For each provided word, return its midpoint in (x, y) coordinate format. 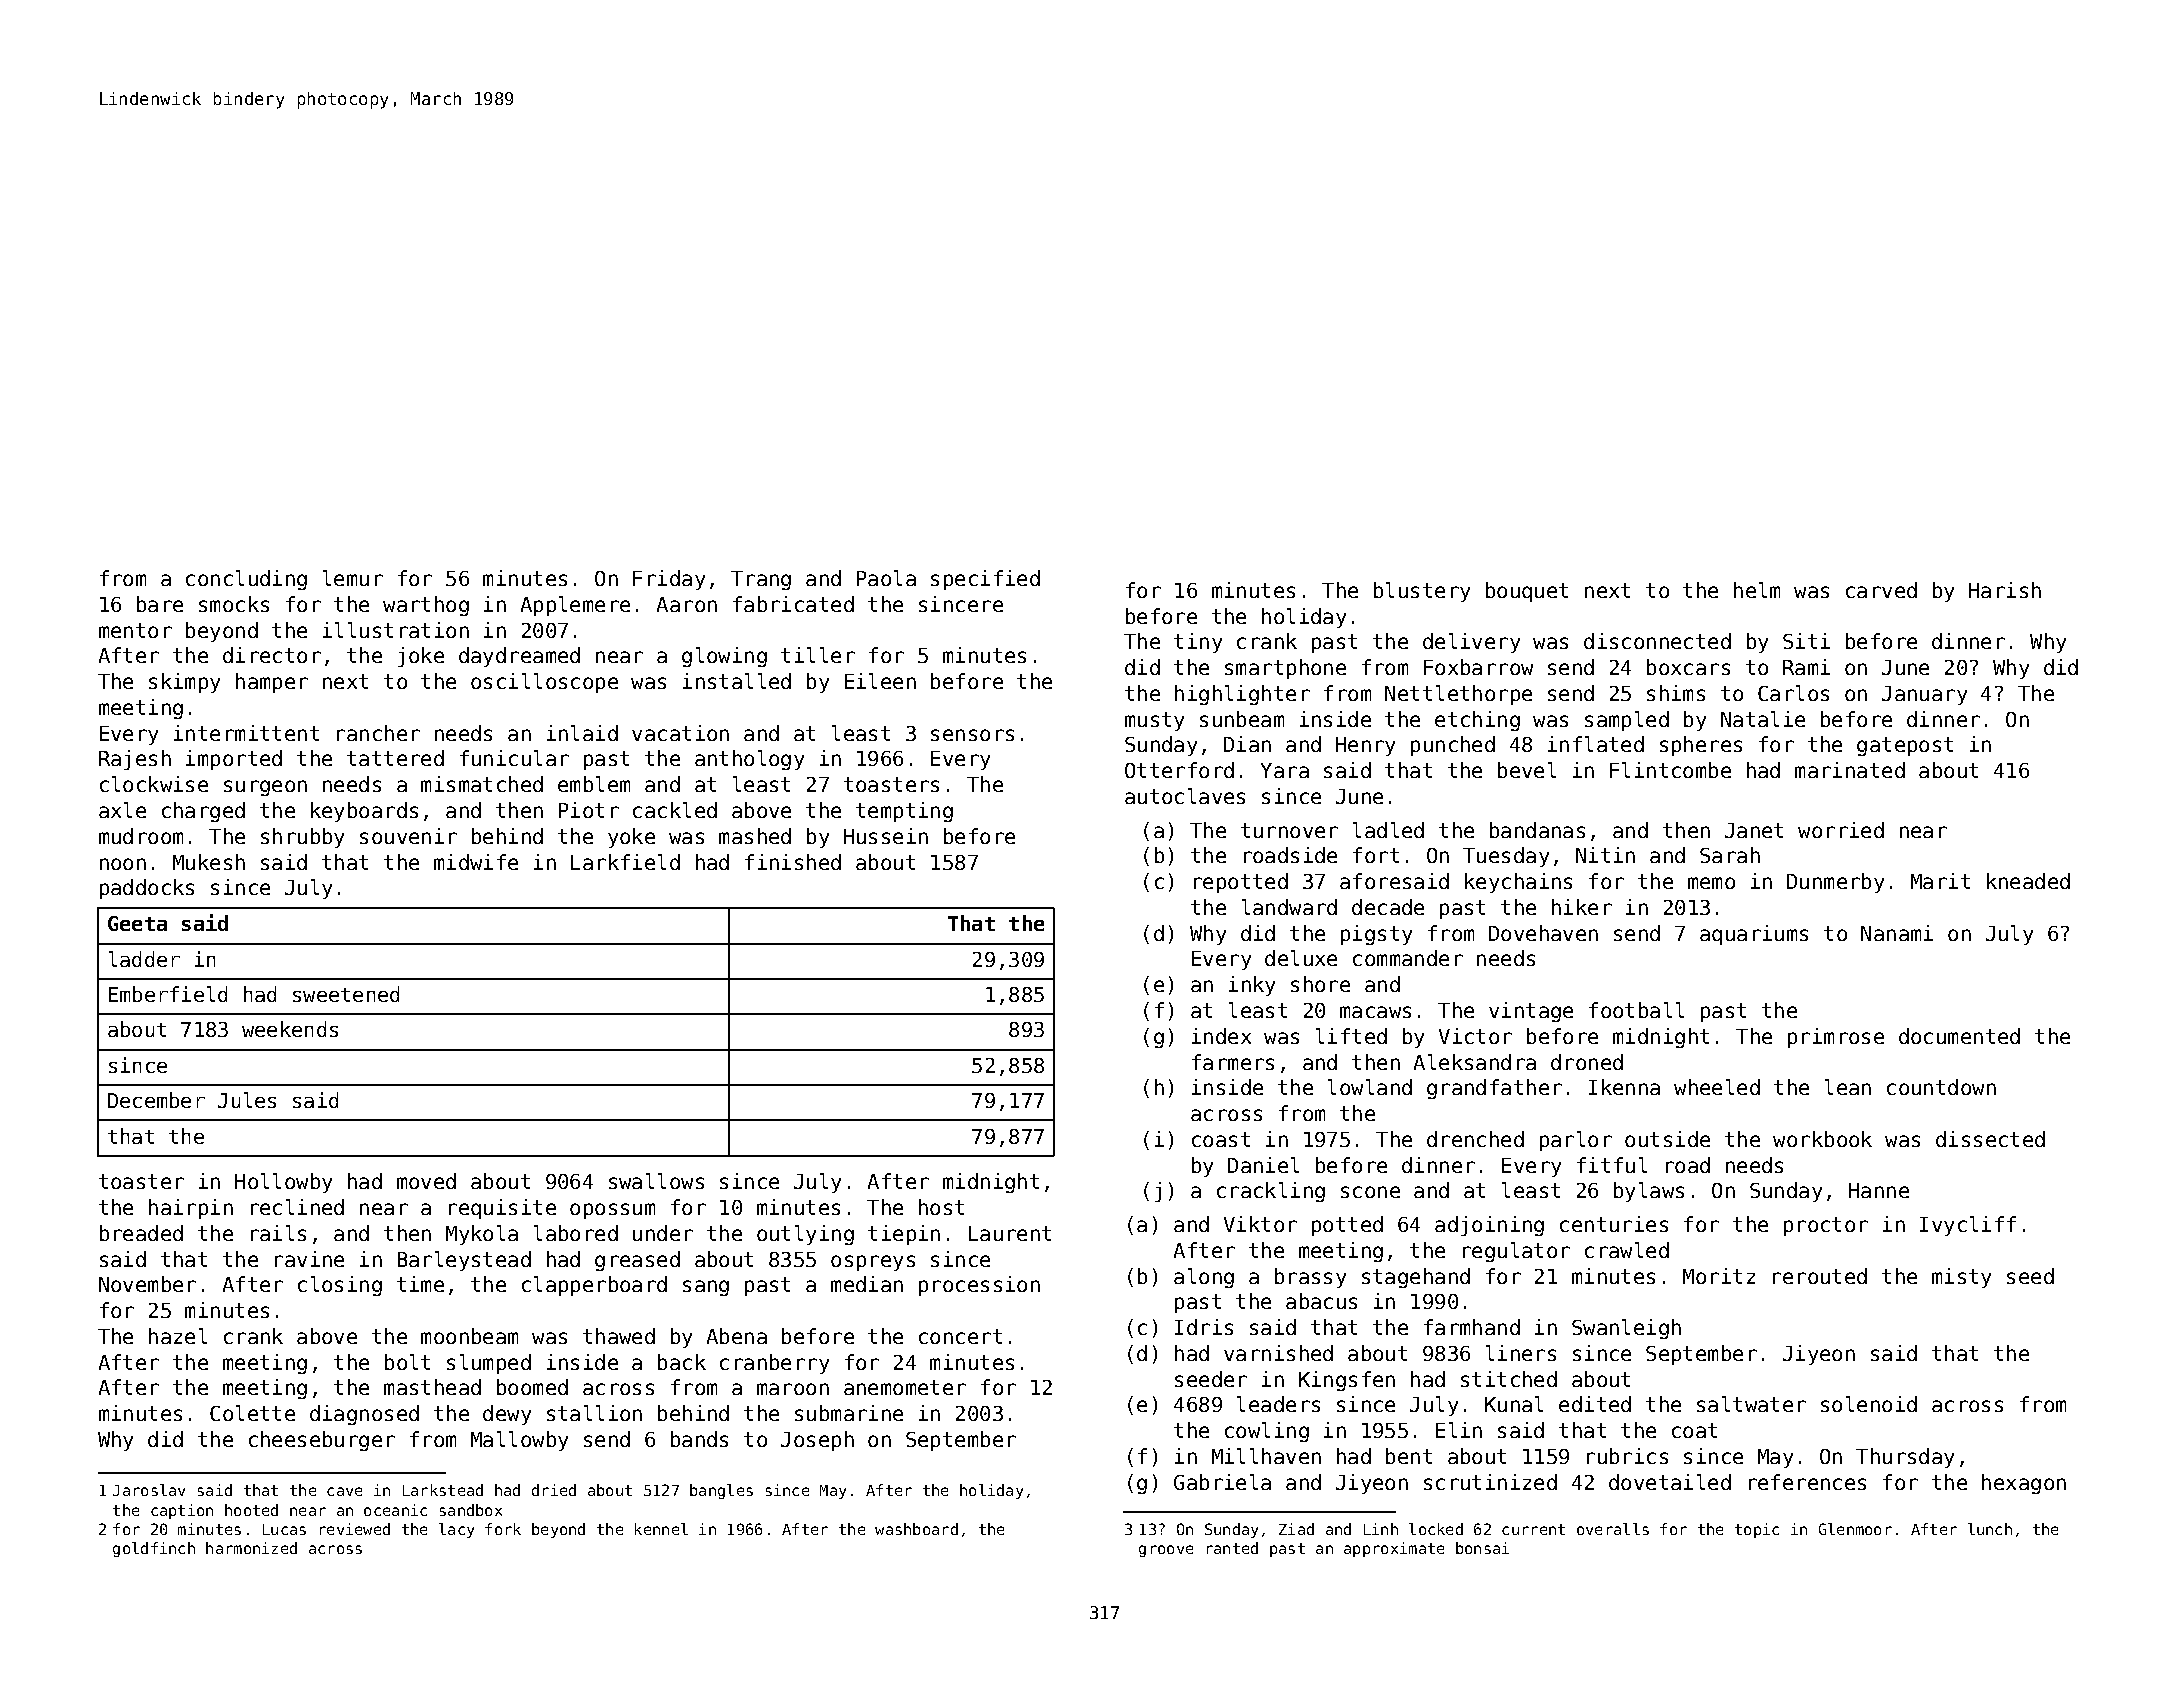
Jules (247, 1100)
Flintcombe (1670, 770)
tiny (1198, 643)
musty (1154, 721)
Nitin (1605, 855)
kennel (661, 1529)
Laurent (1010, 1233)
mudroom (141, 836)
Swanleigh (1626, 1329)
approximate (1394, 1549)
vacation (680, 733)
